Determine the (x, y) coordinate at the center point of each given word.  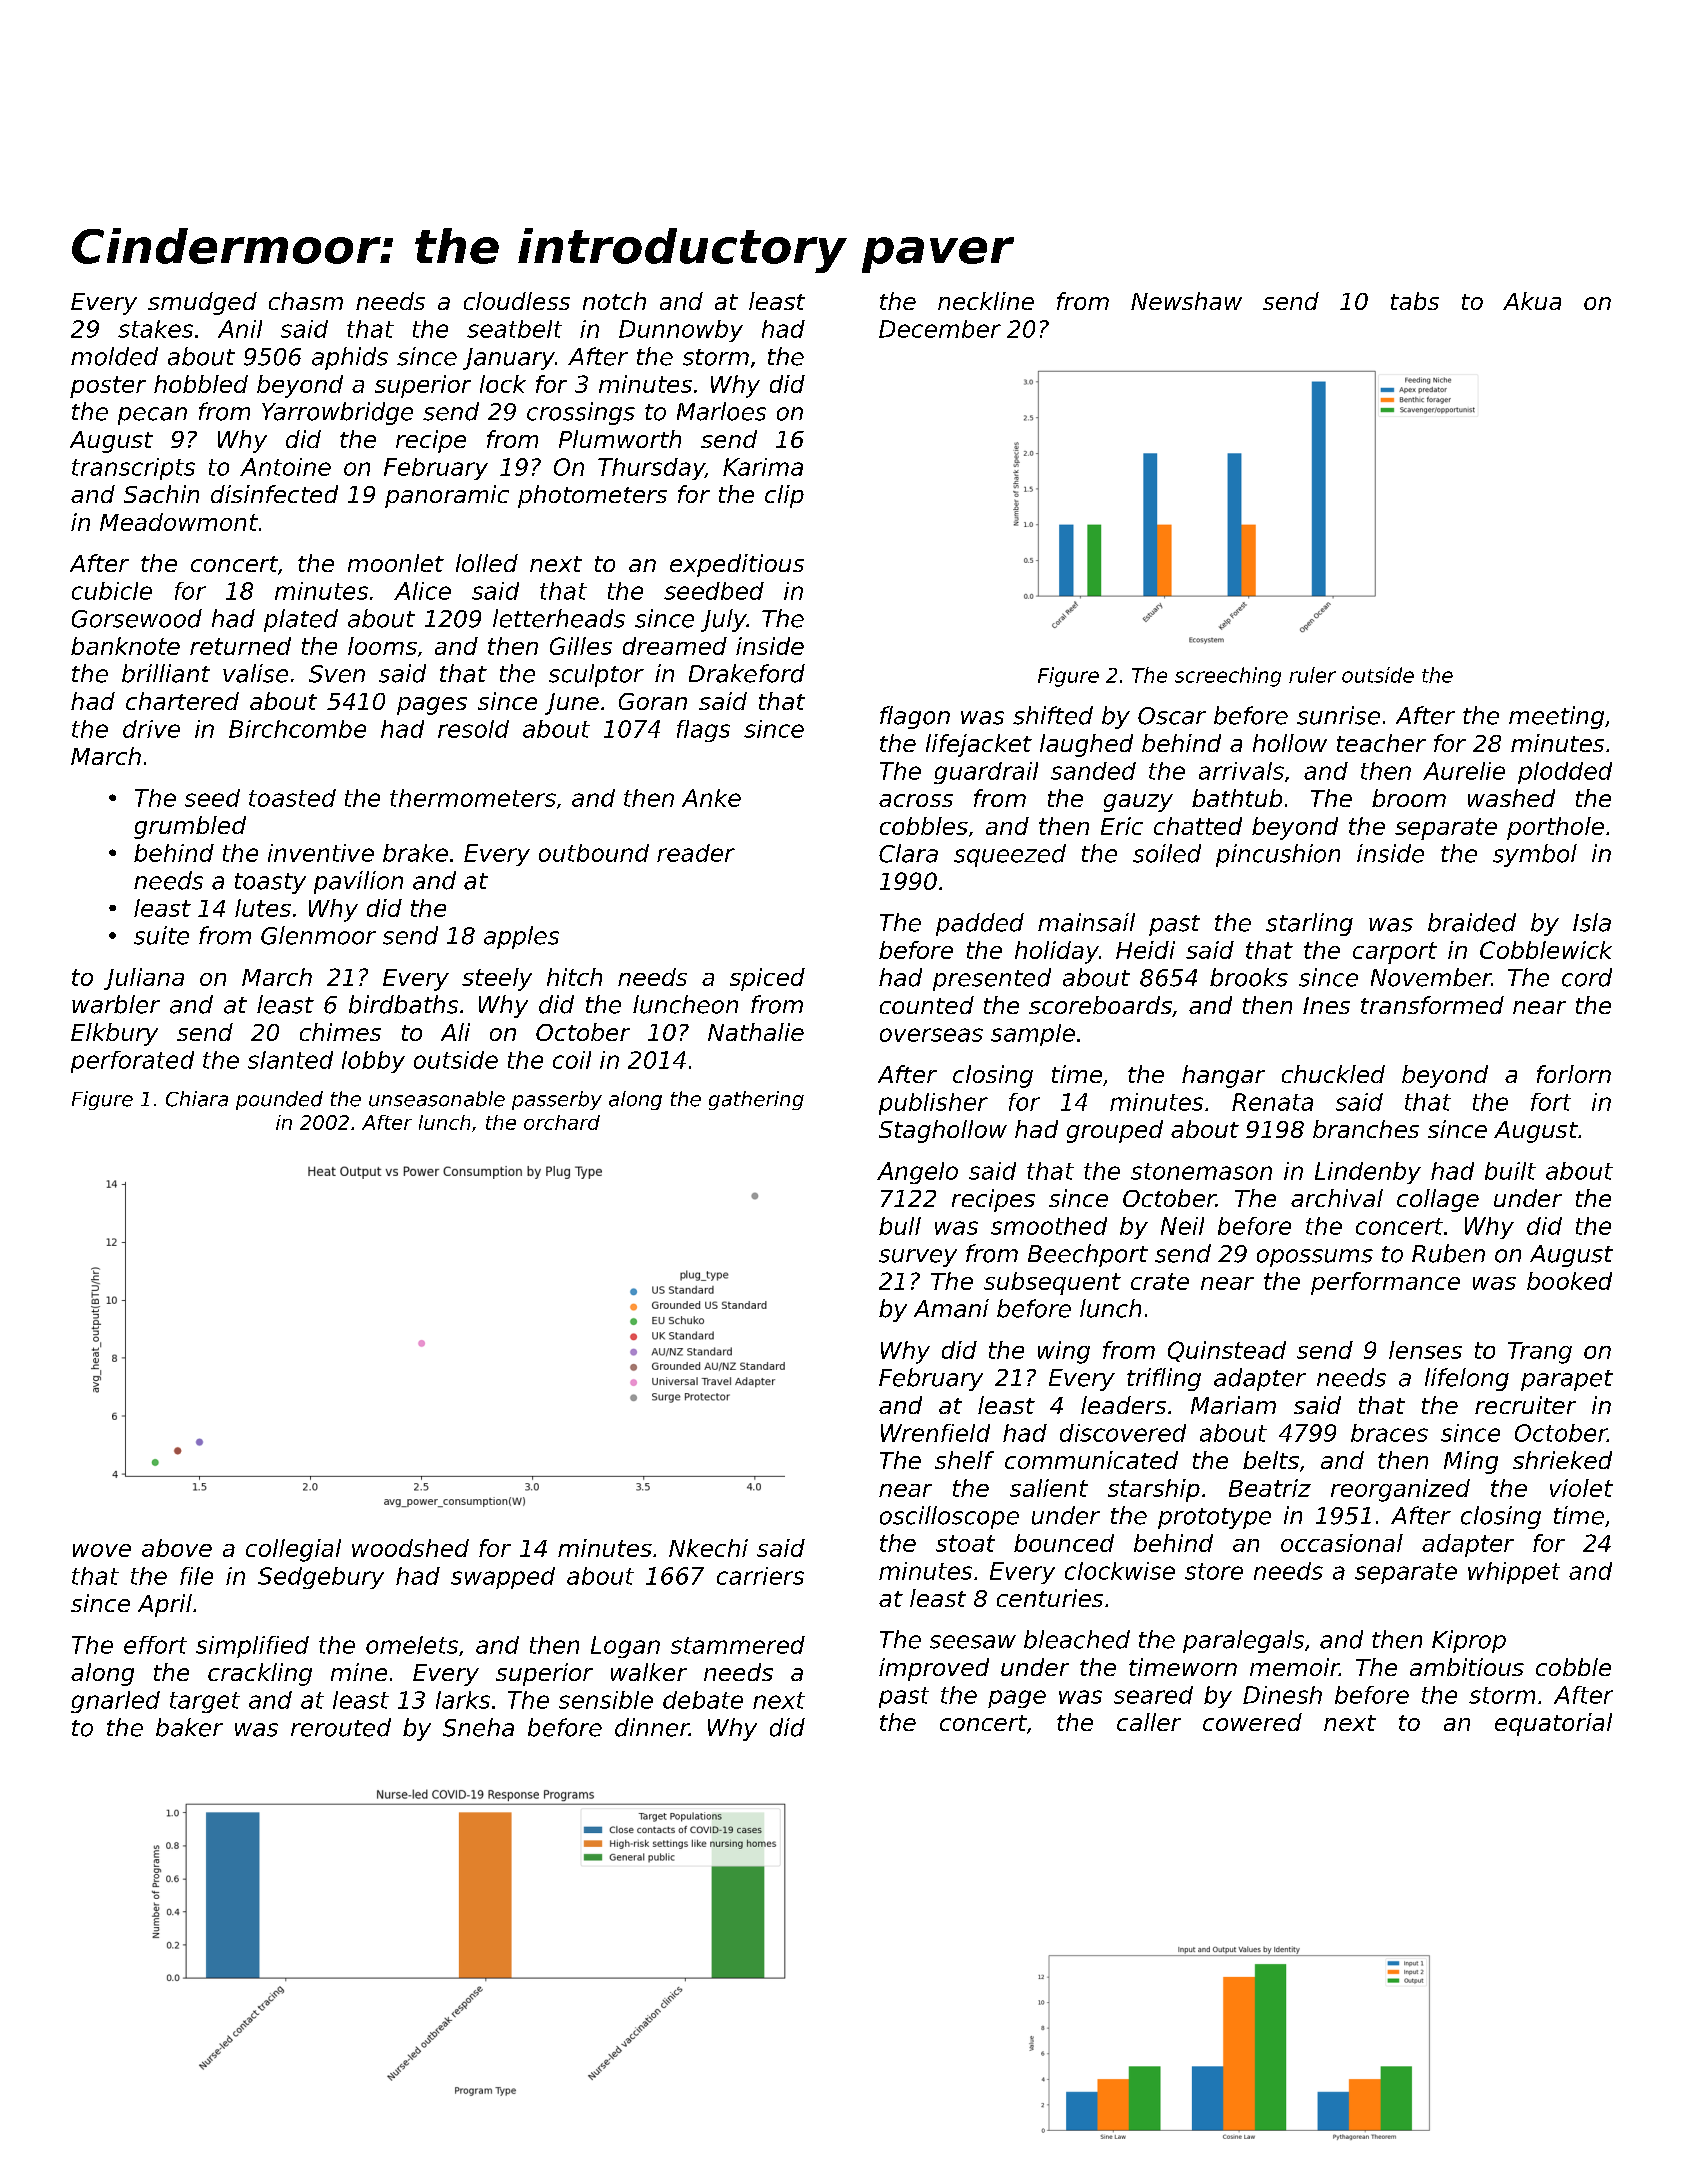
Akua (1532, 301)
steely (497, 979)
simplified (252, 1647)
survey (918, 1258)
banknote (125, 646)
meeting (1556, 717)
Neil (1182, 1226)
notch (614, 301)
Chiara (197, 1099)
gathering (756, 1100)
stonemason (1201, 1171)
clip (784, 496)
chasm (306, 301)
